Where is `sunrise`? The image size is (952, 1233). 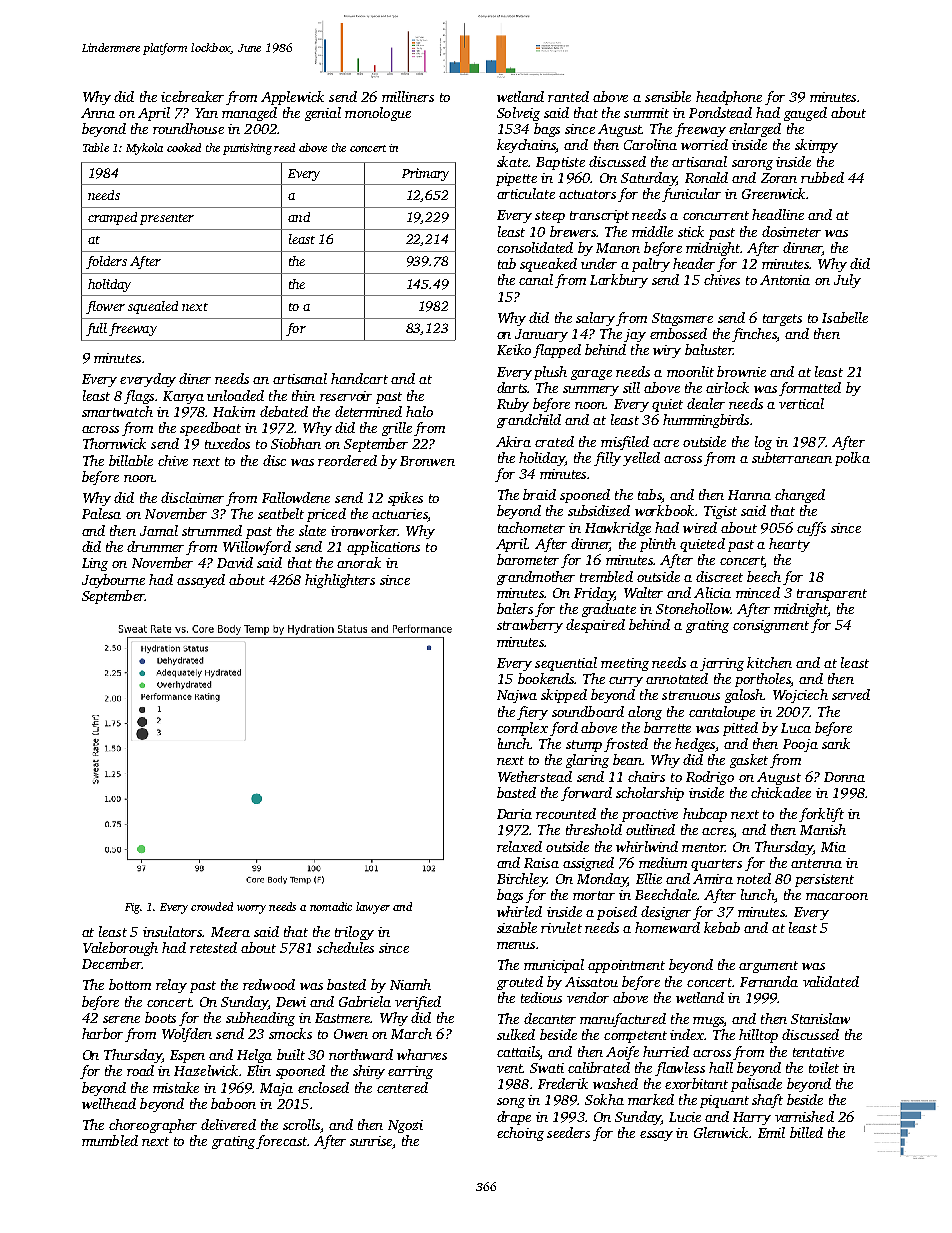 sunrise is located at coordinates (371, 1141).
